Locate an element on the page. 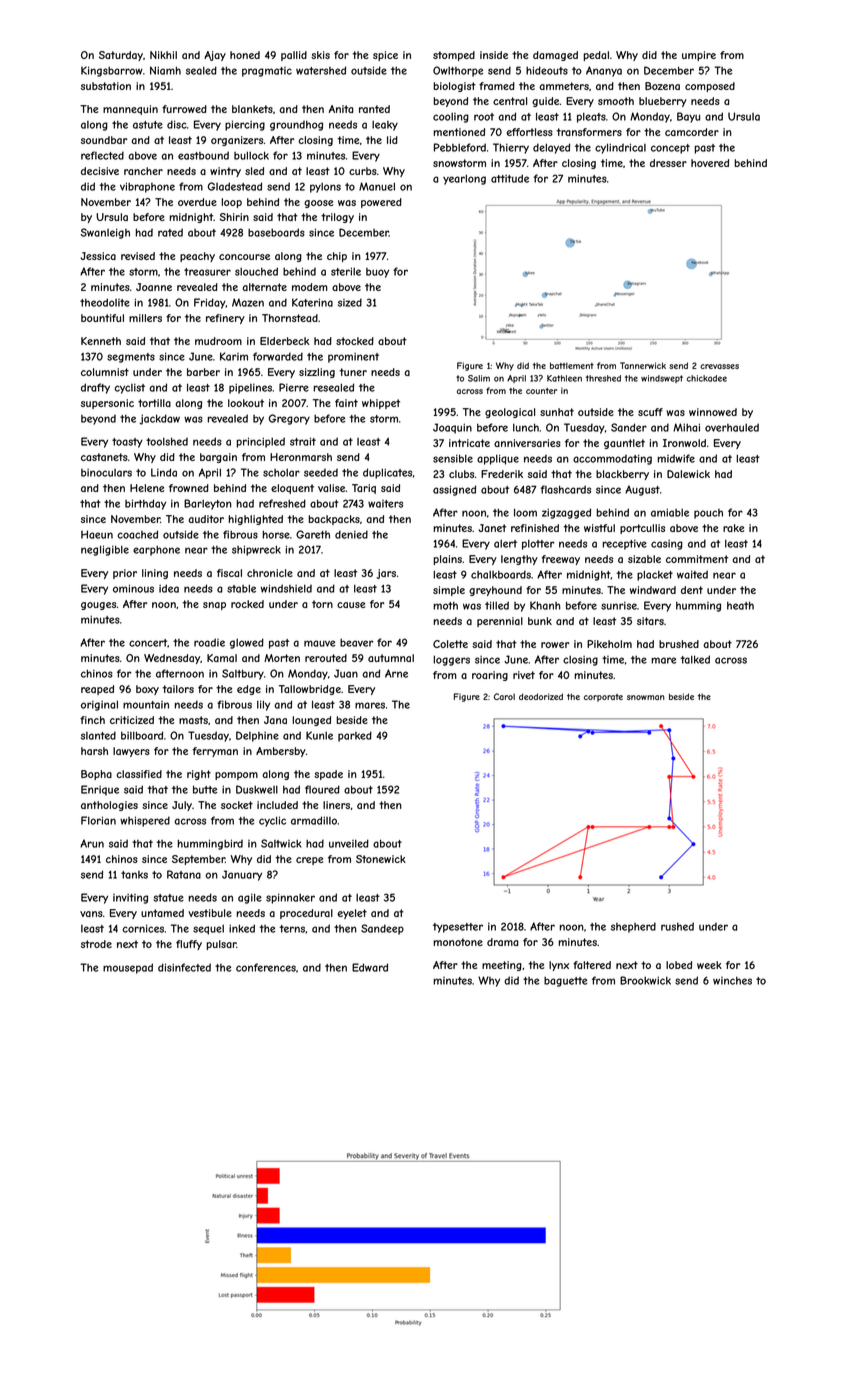  furrowed is located at coordinates (184, 109).
